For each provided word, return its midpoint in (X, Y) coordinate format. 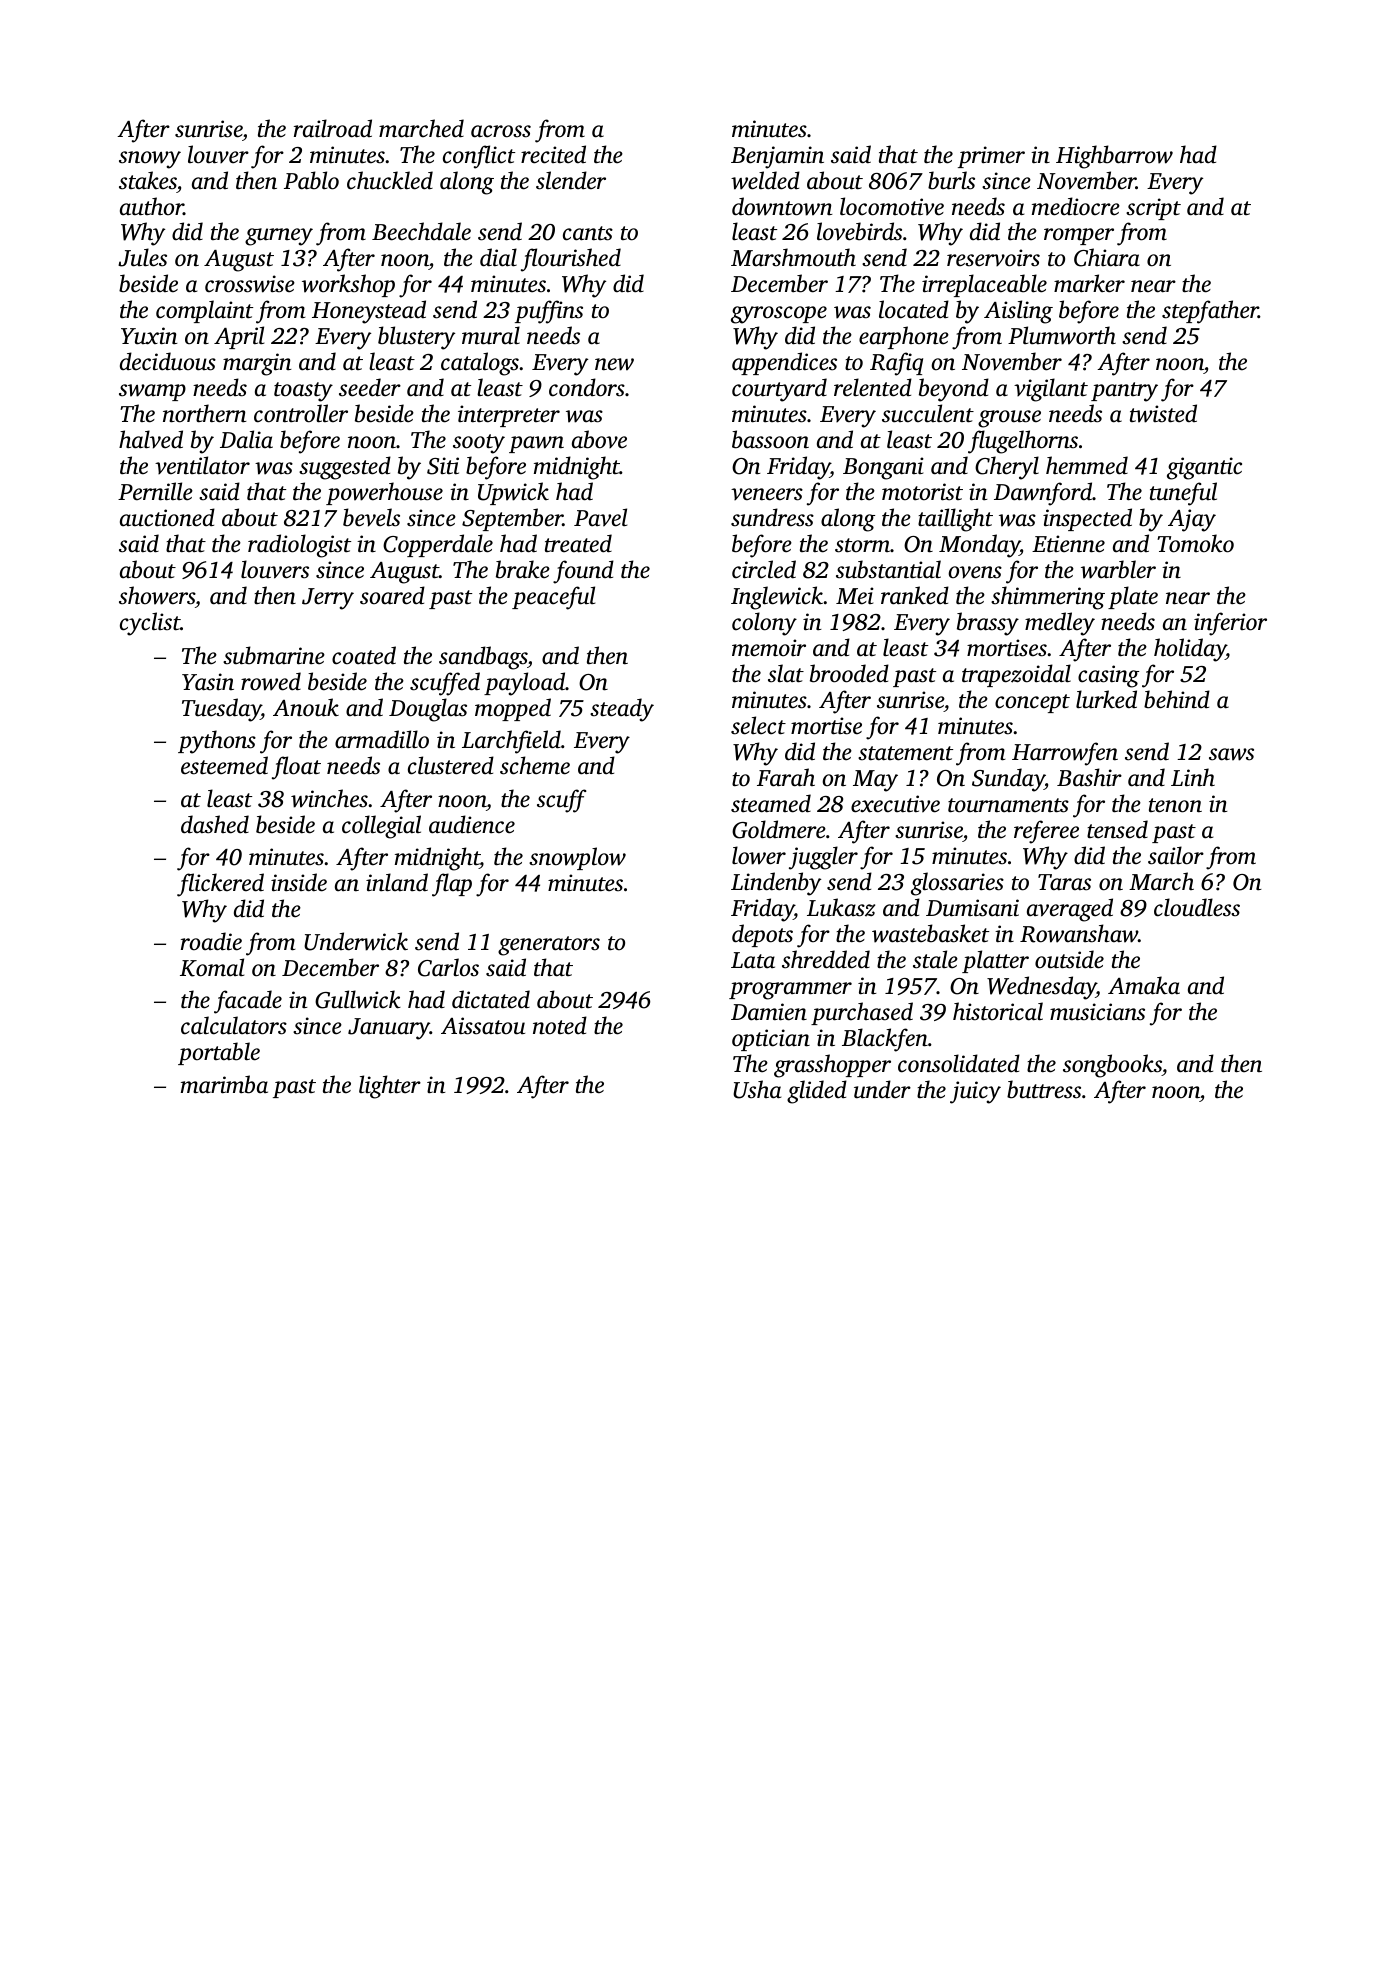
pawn (536, 444)
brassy (988, 624)
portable (219, 1053)
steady (622, 710)
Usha (757, 1089)
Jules (142, 257)
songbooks (1112, 1066)
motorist (922, 492)
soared (392, 595)
